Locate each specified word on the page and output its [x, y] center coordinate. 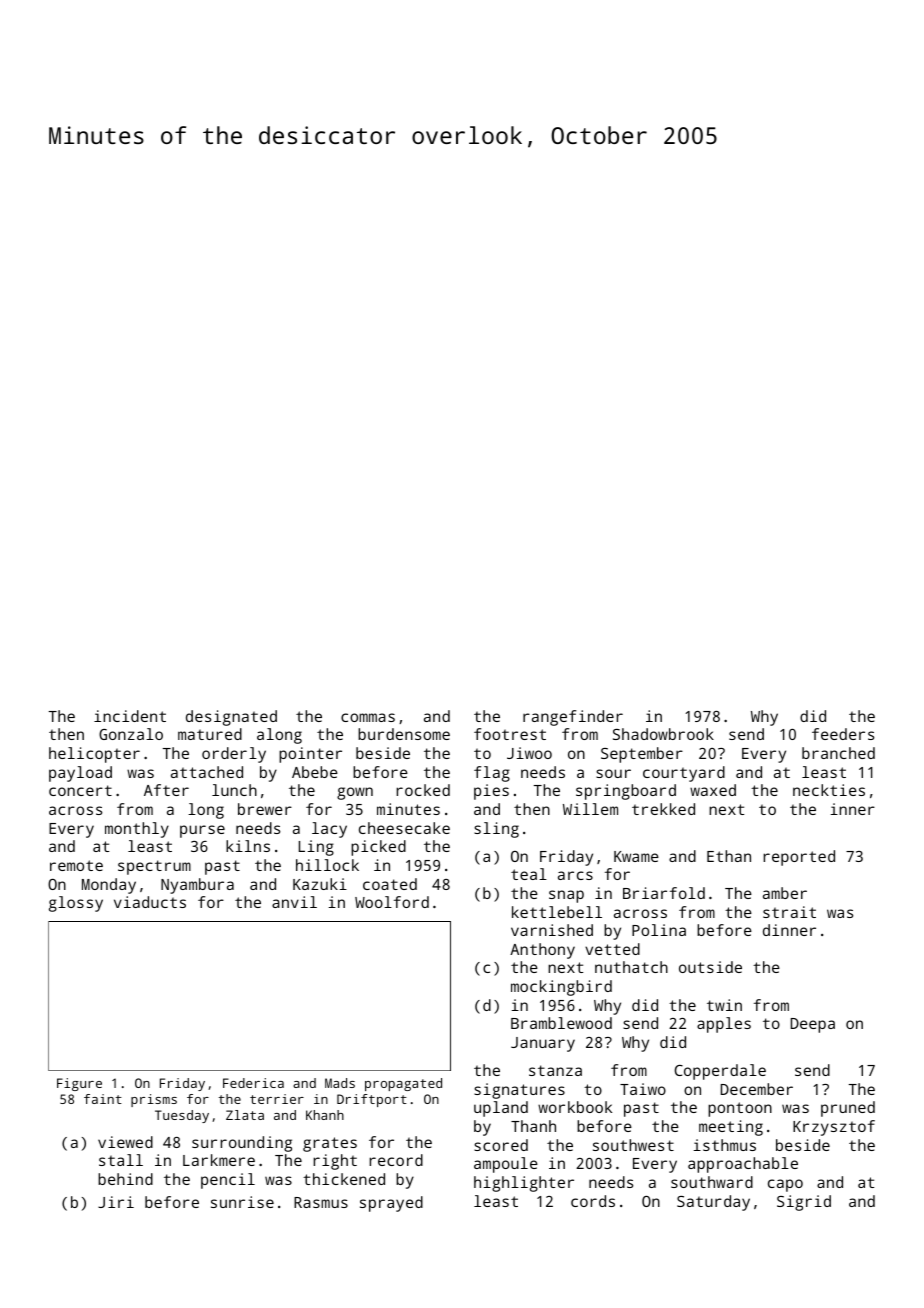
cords [593, 1201]
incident [130, 716]
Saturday [713, 1203]
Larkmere [219, 1160]
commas [368, 717]
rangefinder [573, 718]
